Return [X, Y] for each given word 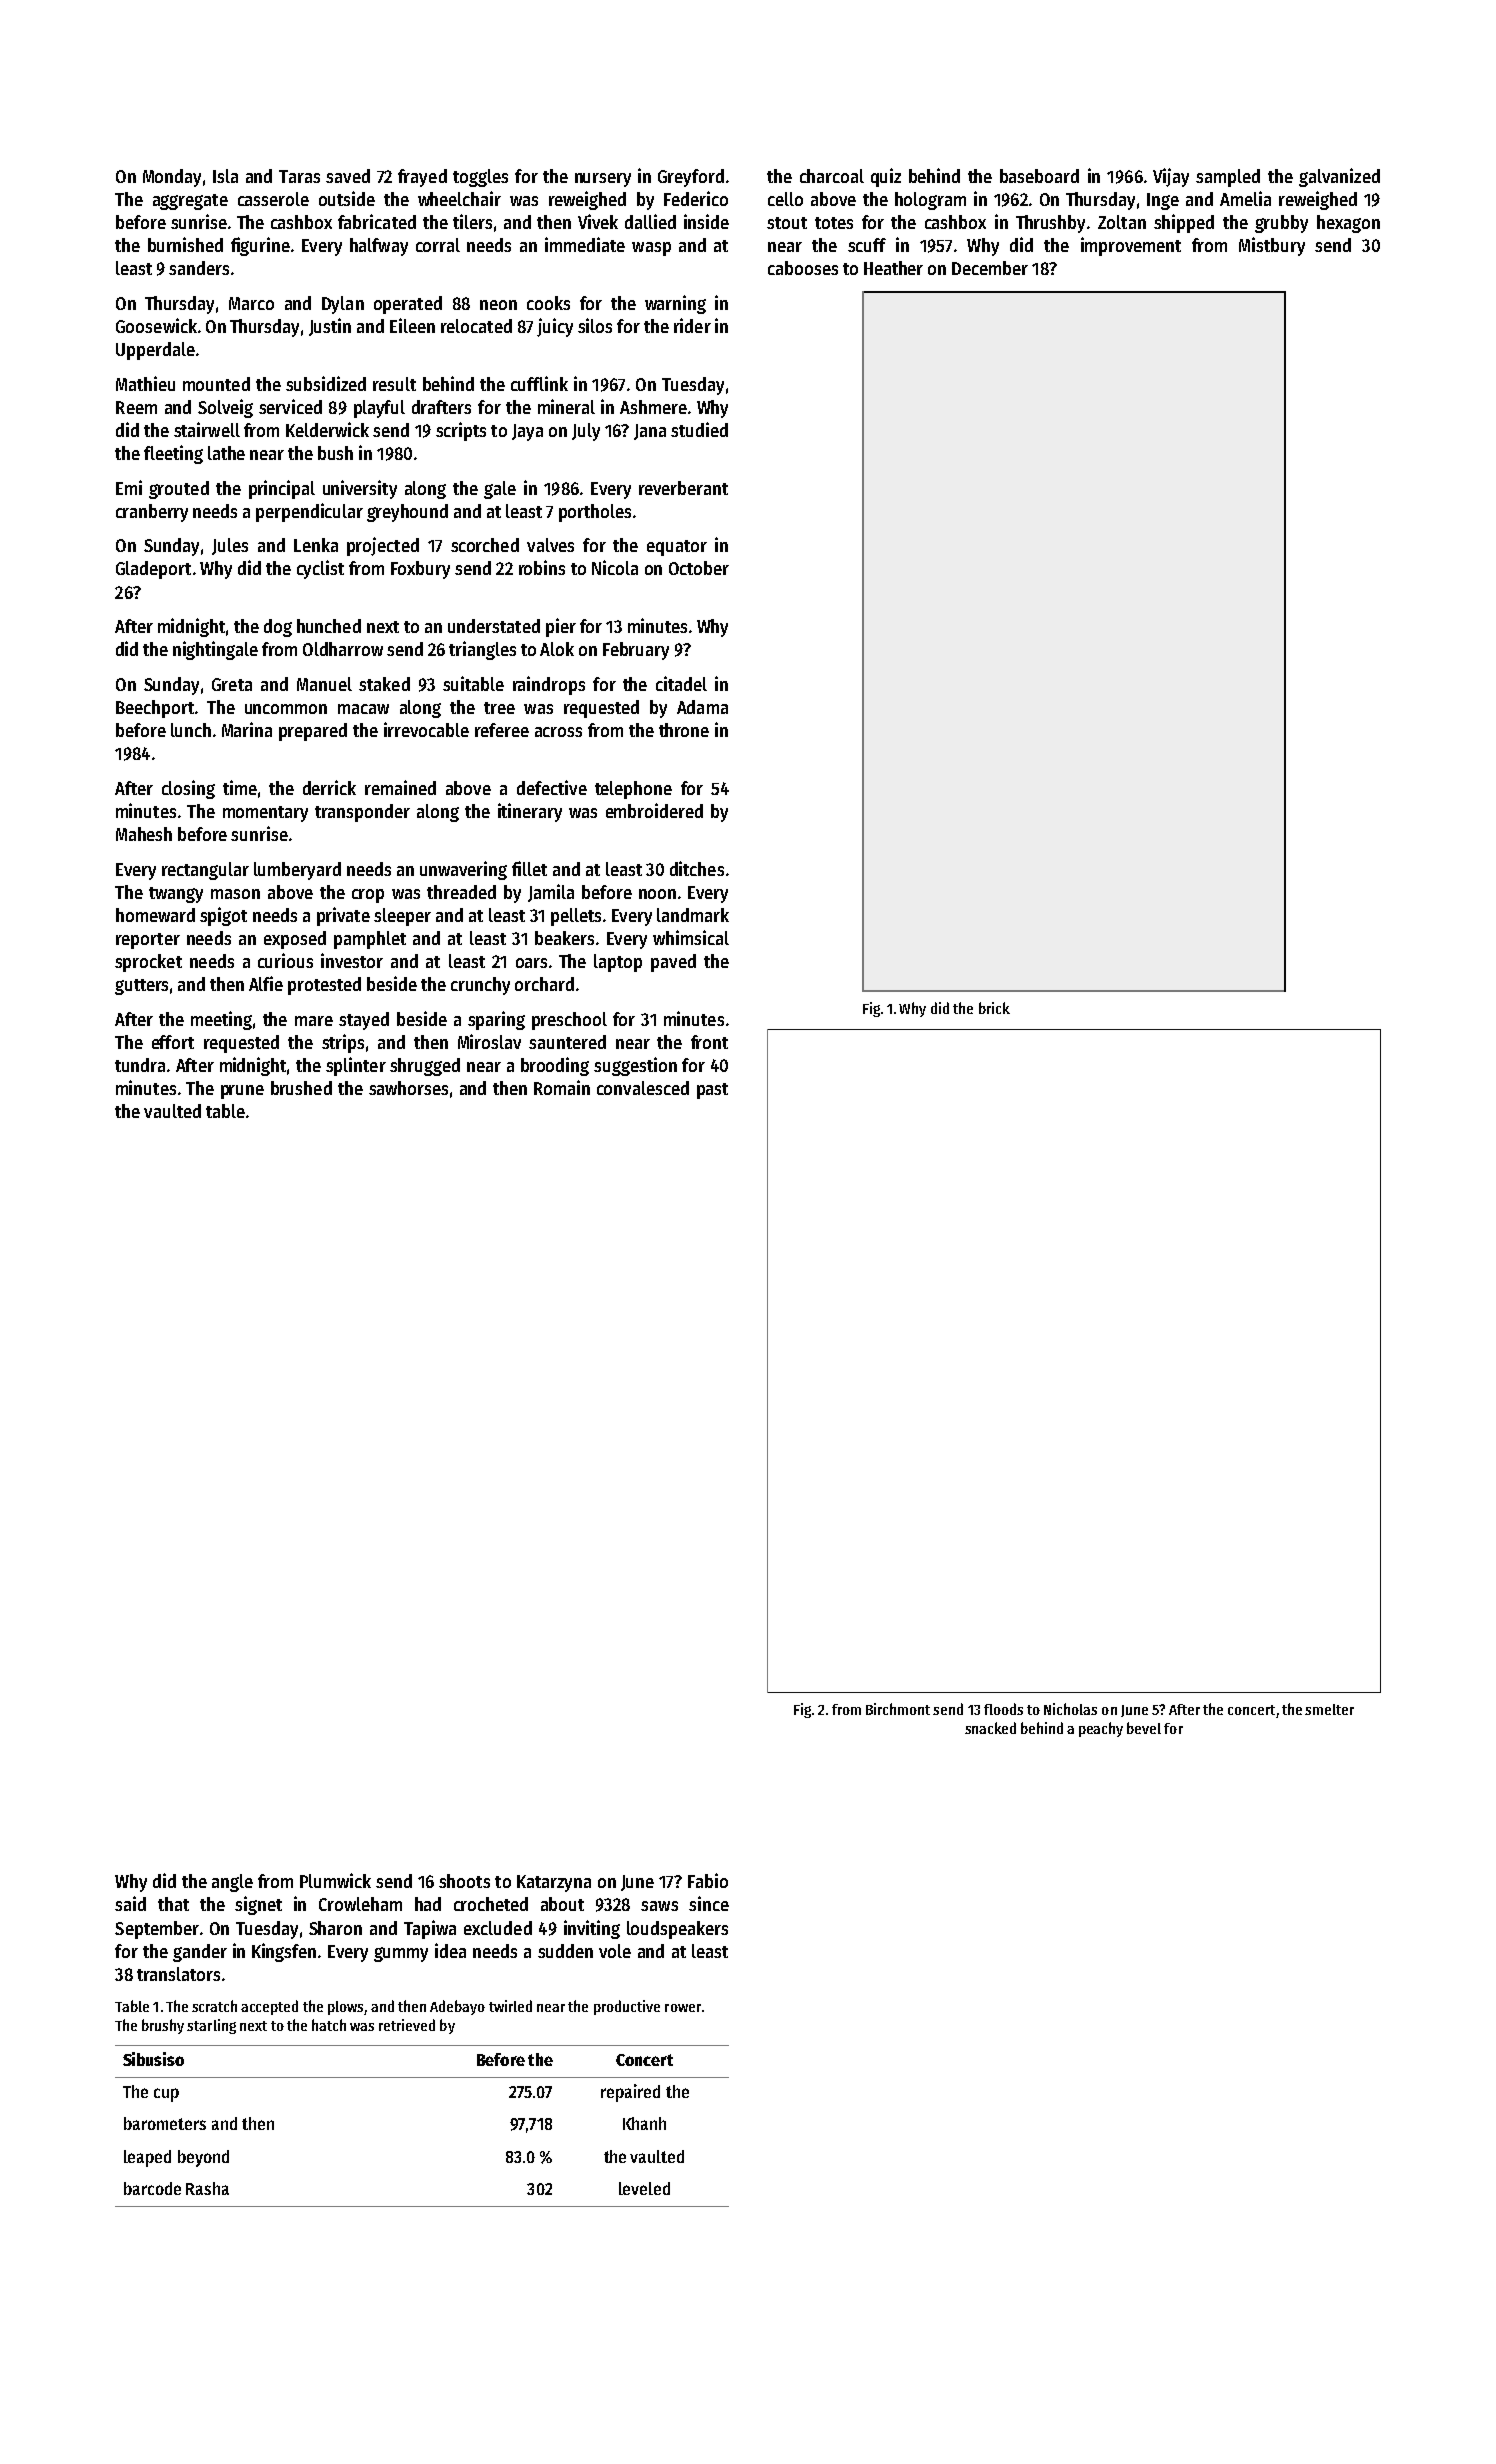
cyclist [320, 569]
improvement [1131, 246]
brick [994, 1008]
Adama [702, 707]
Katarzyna [554, 1883]
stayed [364, 1021]
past [712, 1091]
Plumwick [335, 1880]
